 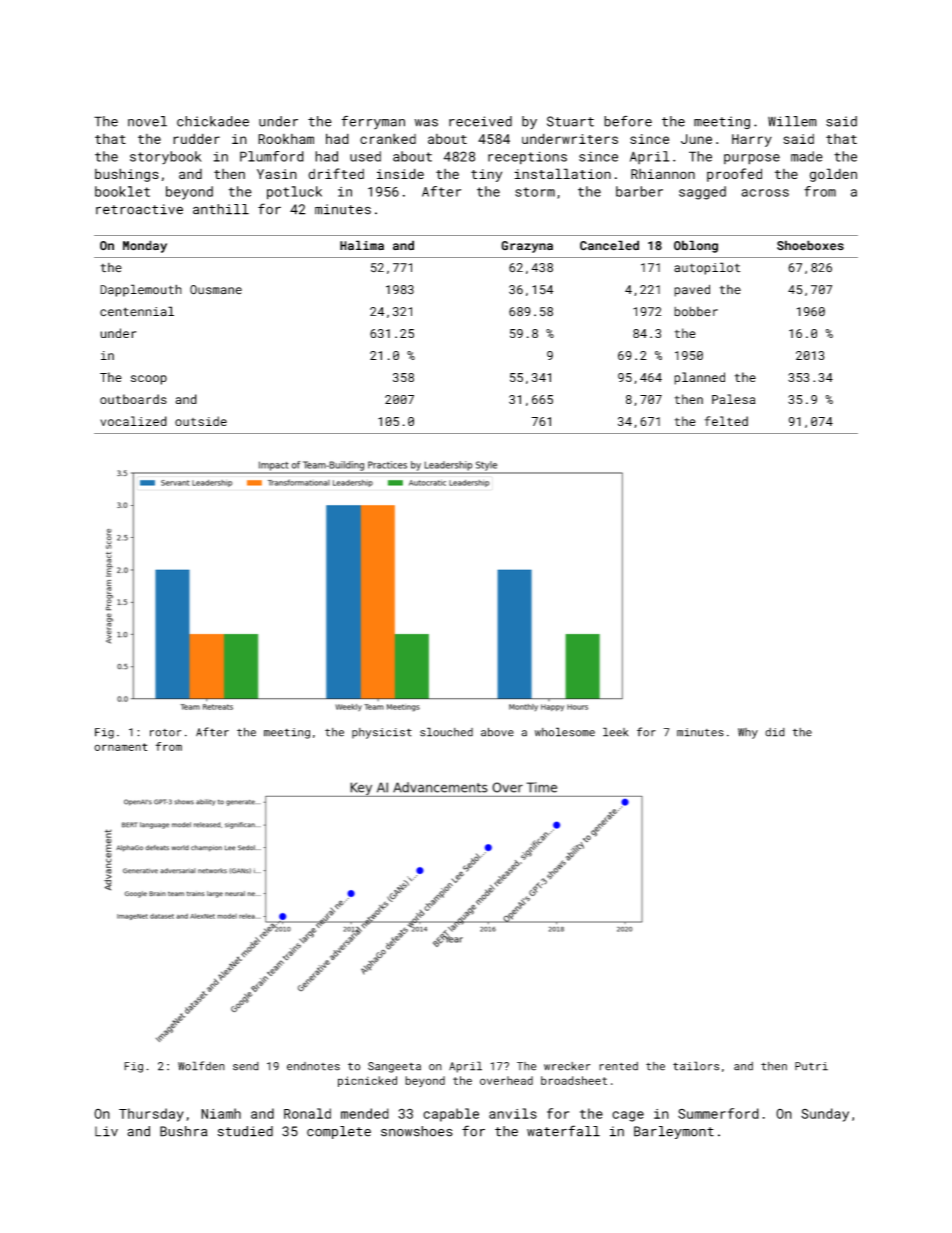 I want to click on outside, so click(x=201, y=421).
